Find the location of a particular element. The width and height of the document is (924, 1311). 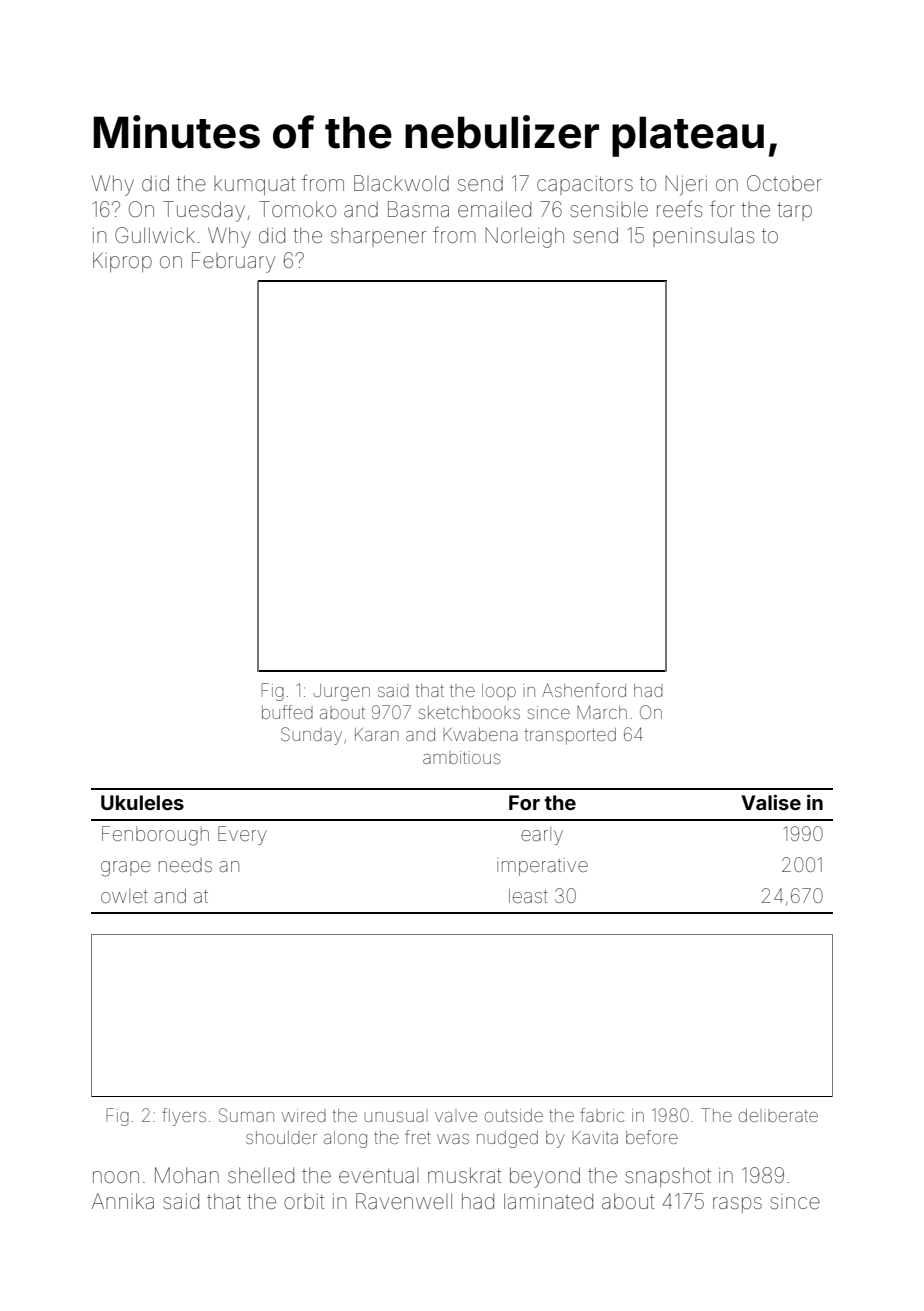

deliberate is located at coordinates (778, 1115).
